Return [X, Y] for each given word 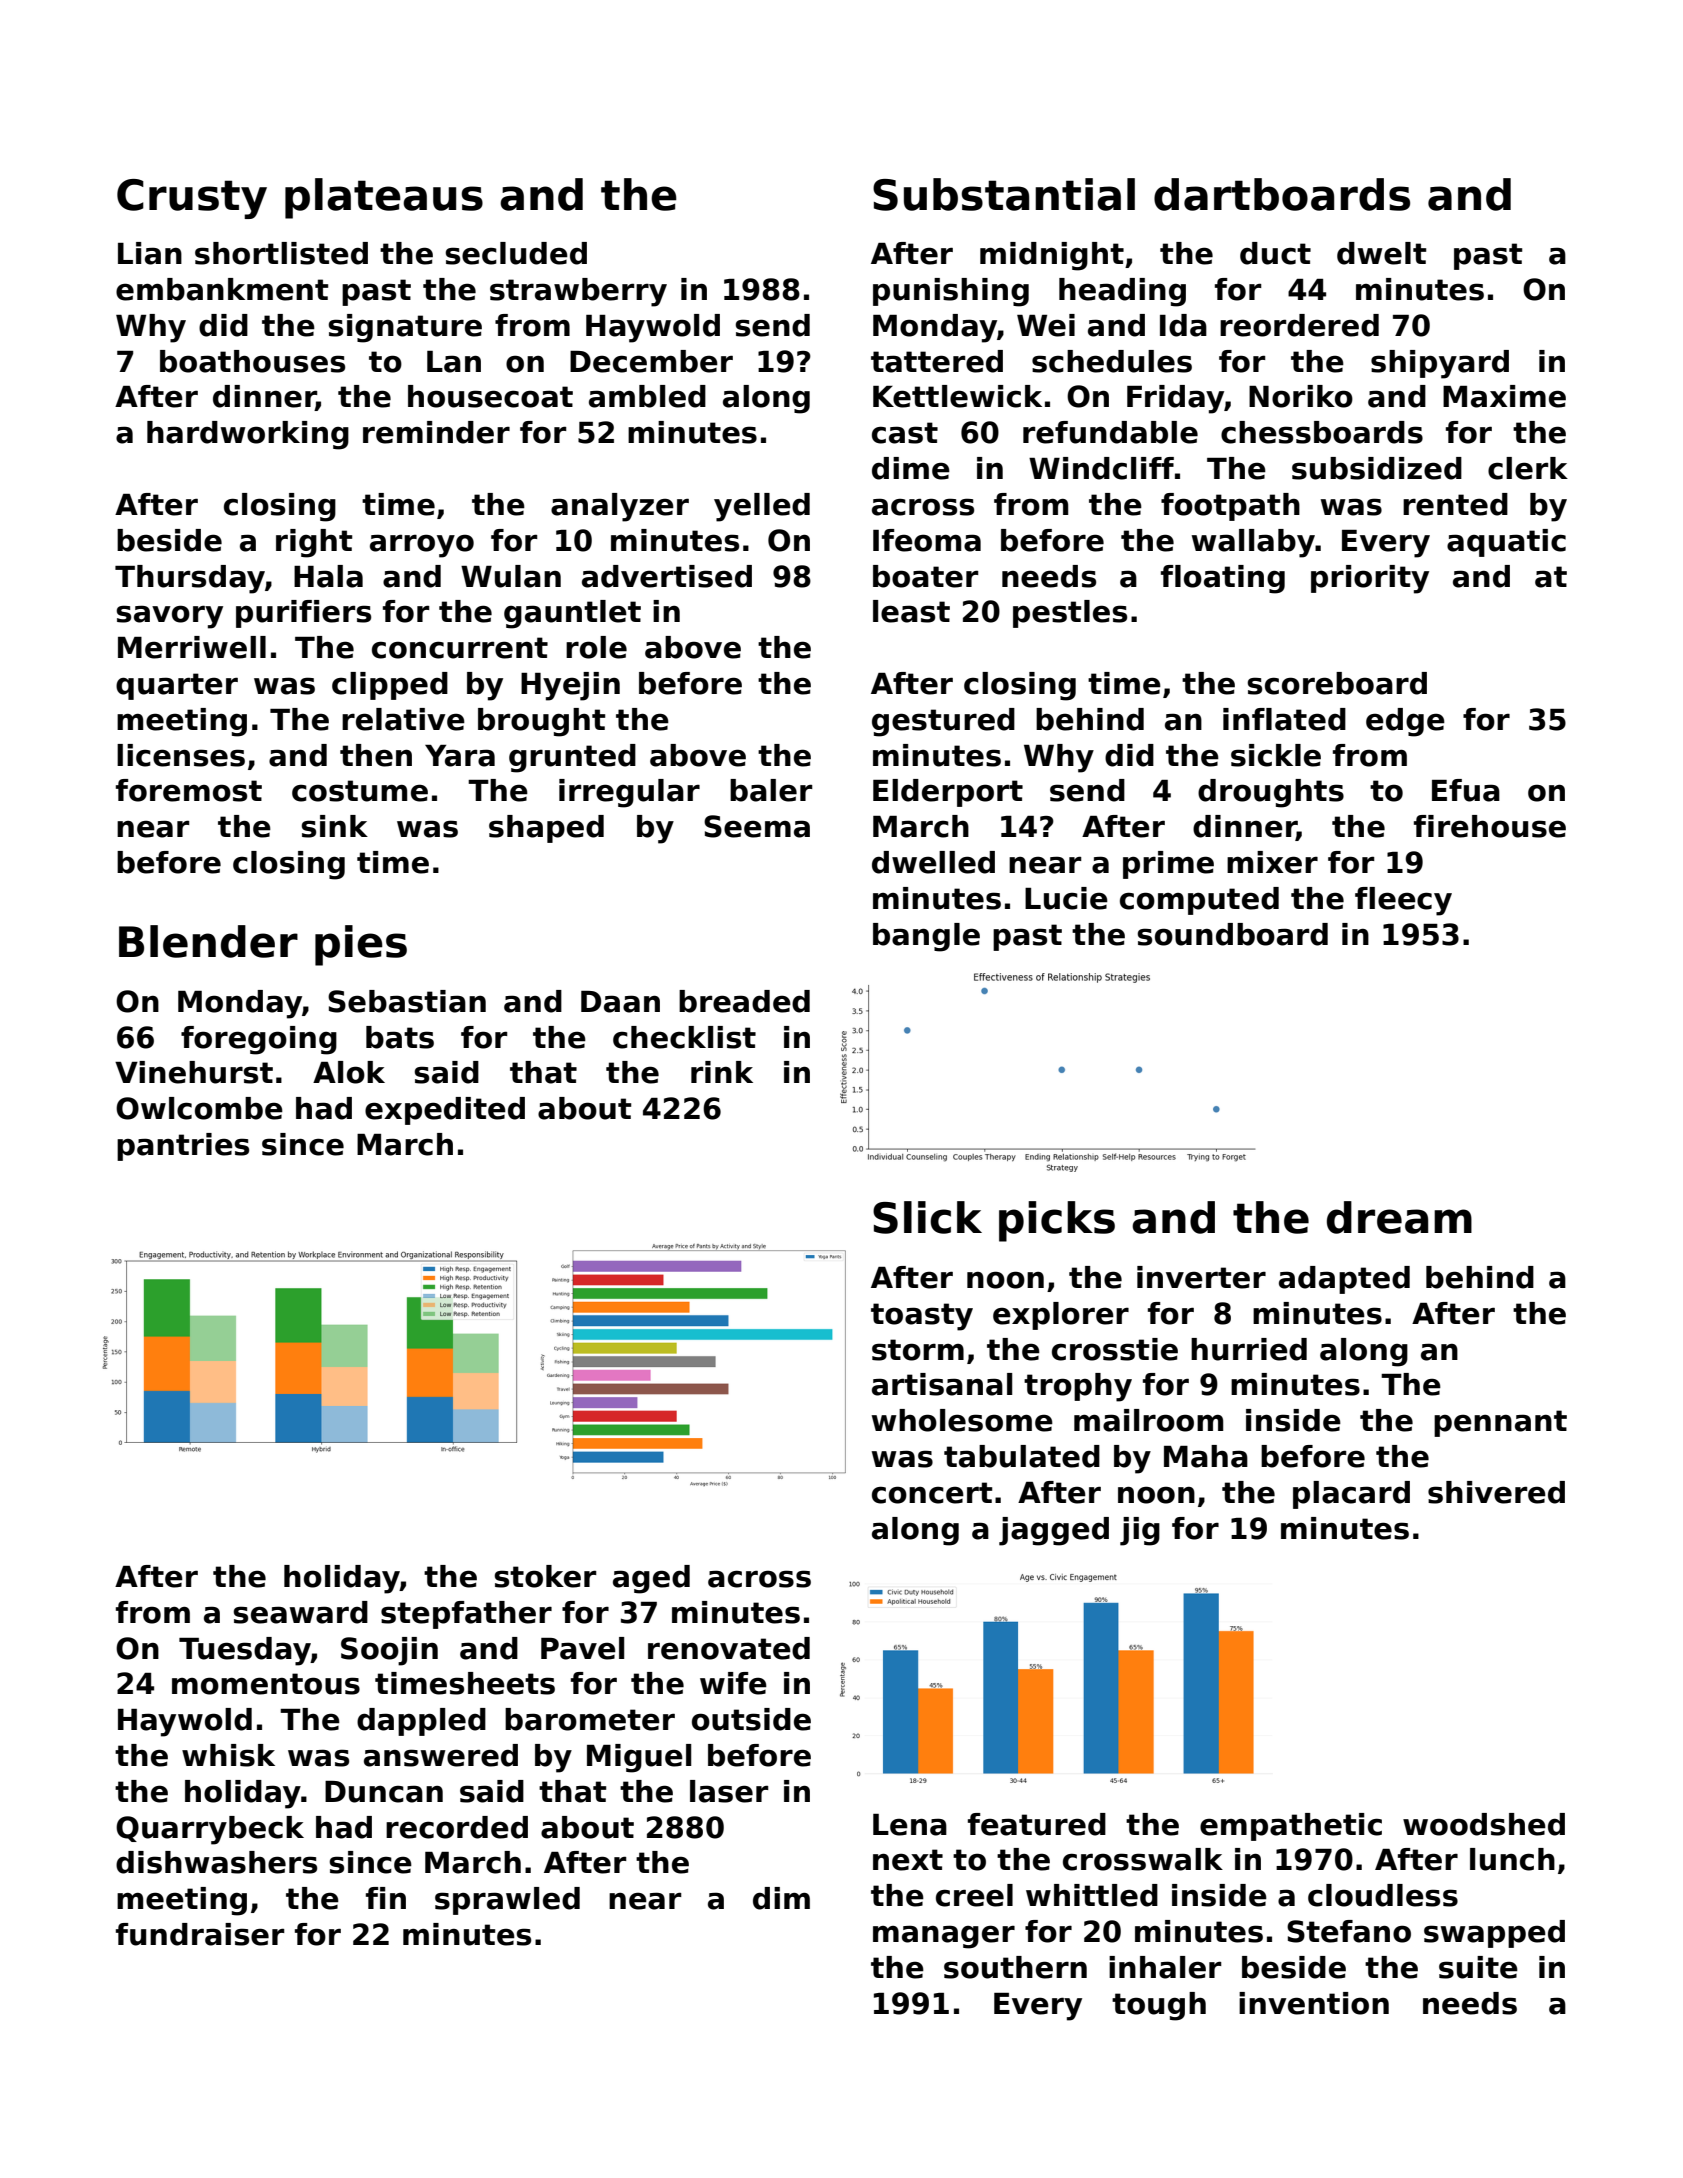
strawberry [578, 292]
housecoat [490, 396]
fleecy [1403, 901]
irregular [629, 793]
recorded [457, 1827]
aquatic [1506, 543]
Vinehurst [194, 1072]
